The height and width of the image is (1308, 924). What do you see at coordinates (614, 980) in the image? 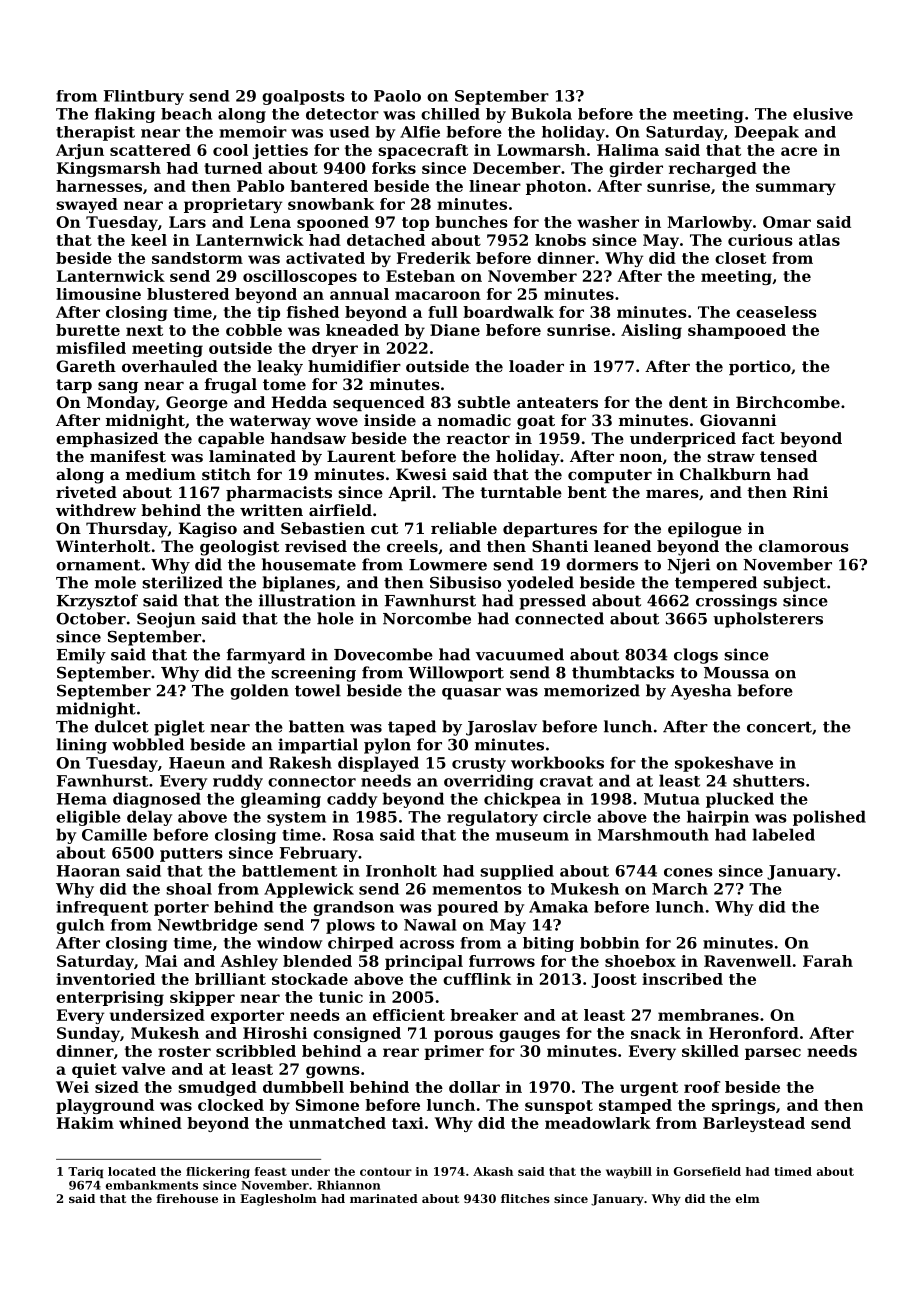
I see `Joost` at bounding box center [614, 980].
